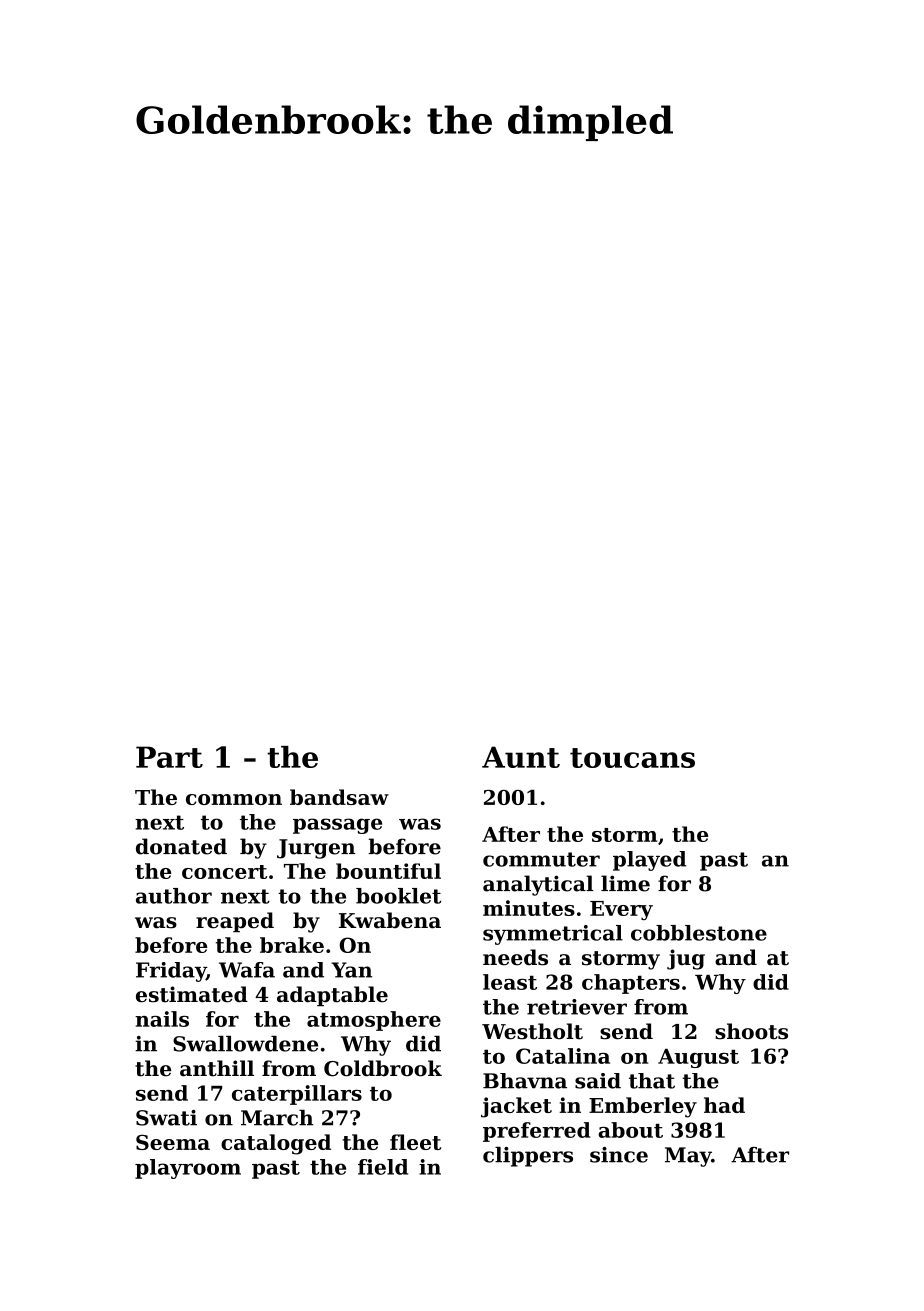  Describe the element at coordinates (649, 861) in the screenshot. I see `played` at that location.
